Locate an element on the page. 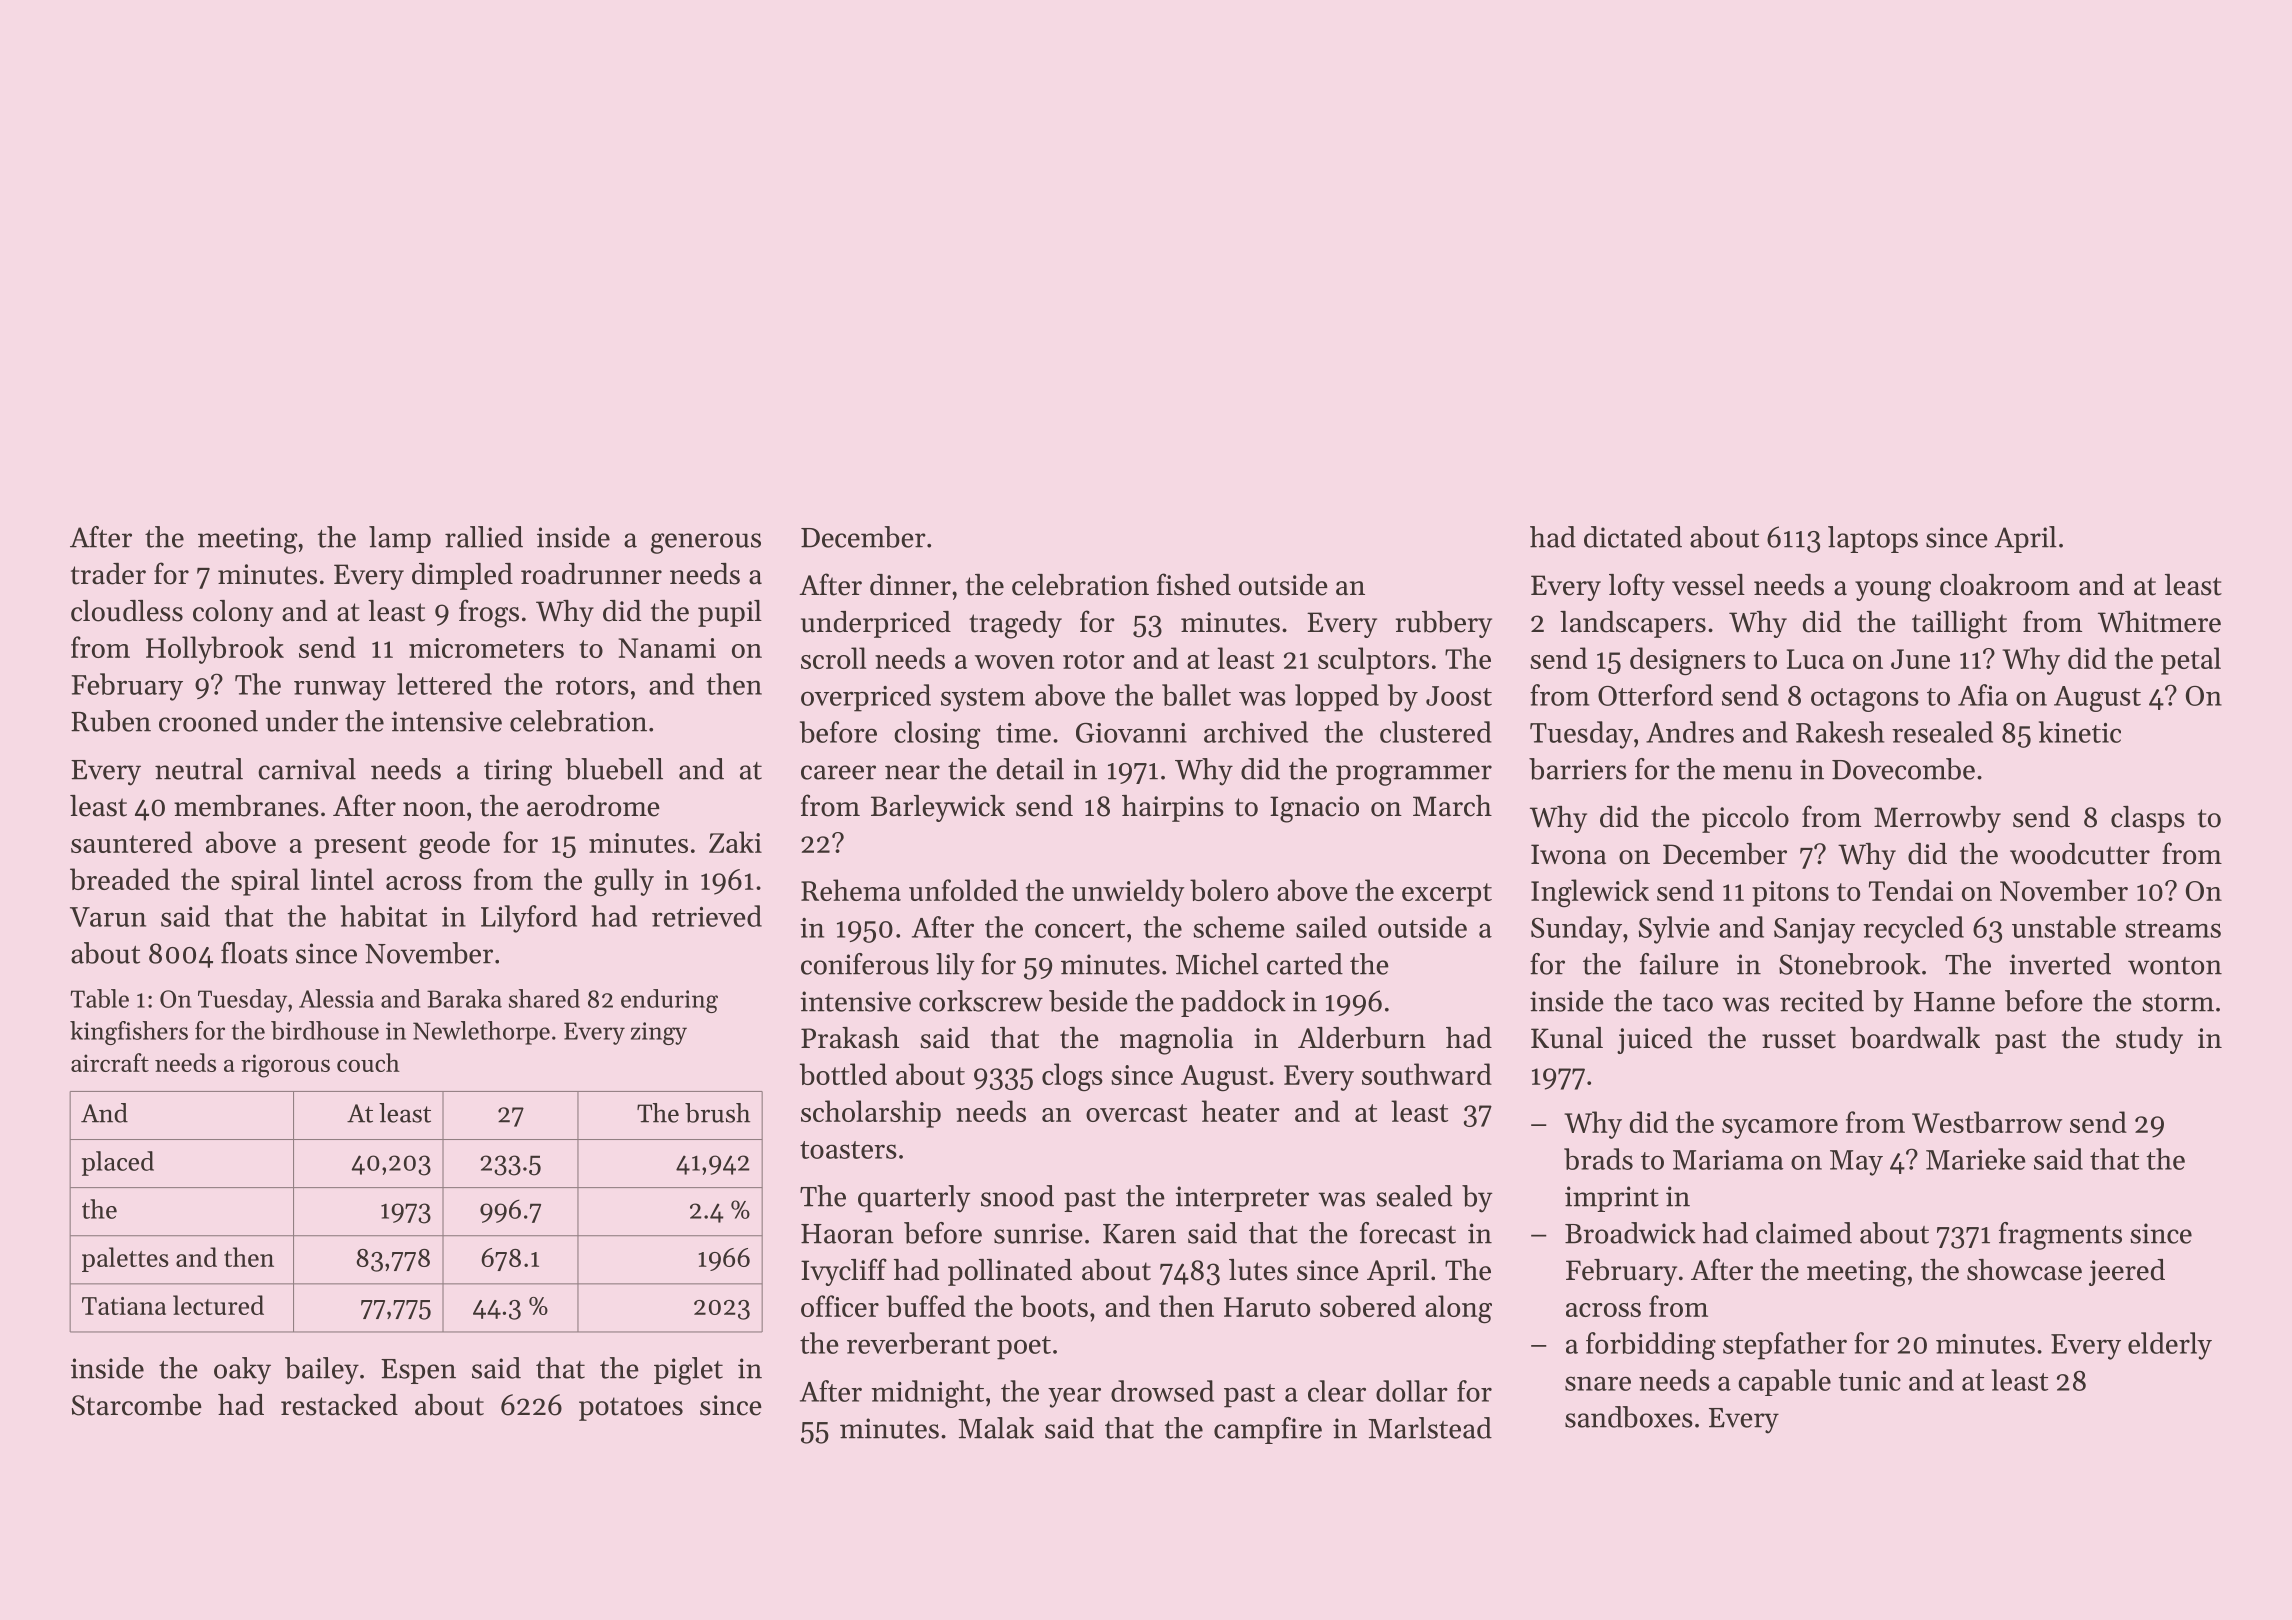  Marlstead is located at coordinates (1430, 1428).
